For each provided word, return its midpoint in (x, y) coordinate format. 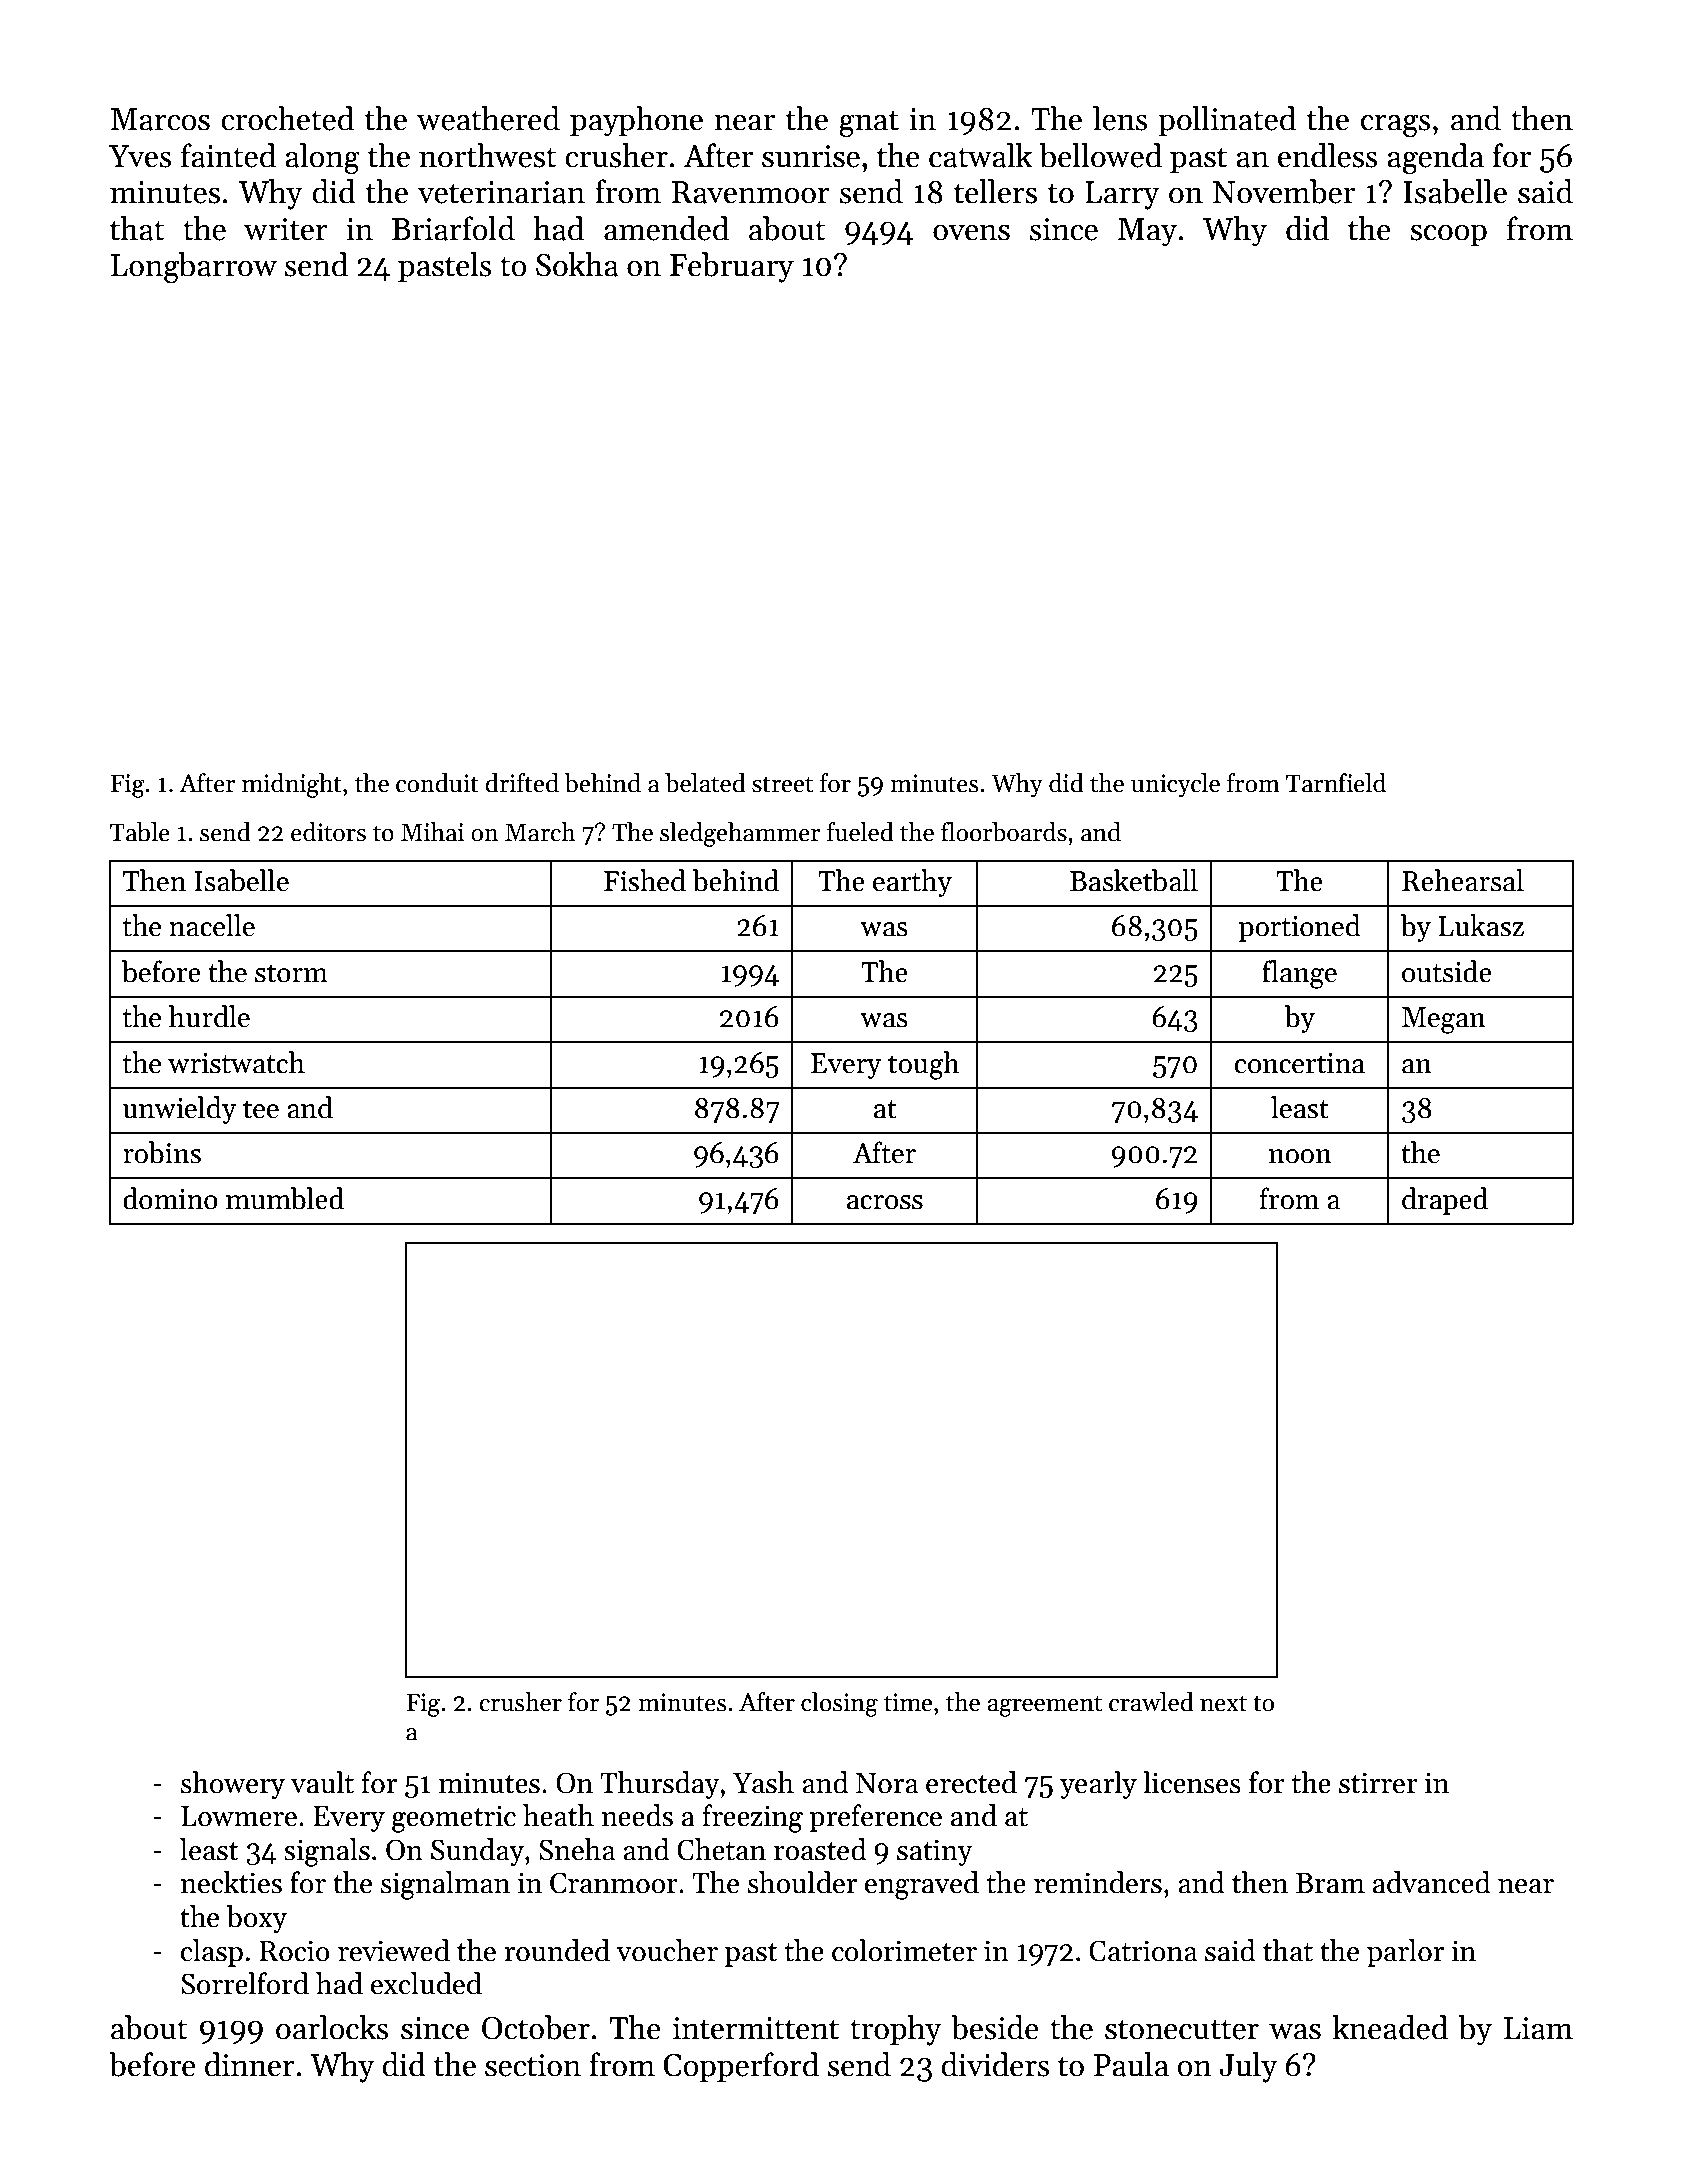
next (1223, 1703)
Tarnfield (1336, 783)
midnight (292, 785)
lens (1120, 118)
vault (322, 1782)
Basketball (1134, 880)
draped (1445, 1201)
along (322, 159)
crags (1396, 126)
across (885, 1202)
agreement (1045, 1706)
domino (170, 1198)
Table (140, 832)
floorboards (1004, 832)
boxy (256, 1919)
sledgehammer (740, 834)
